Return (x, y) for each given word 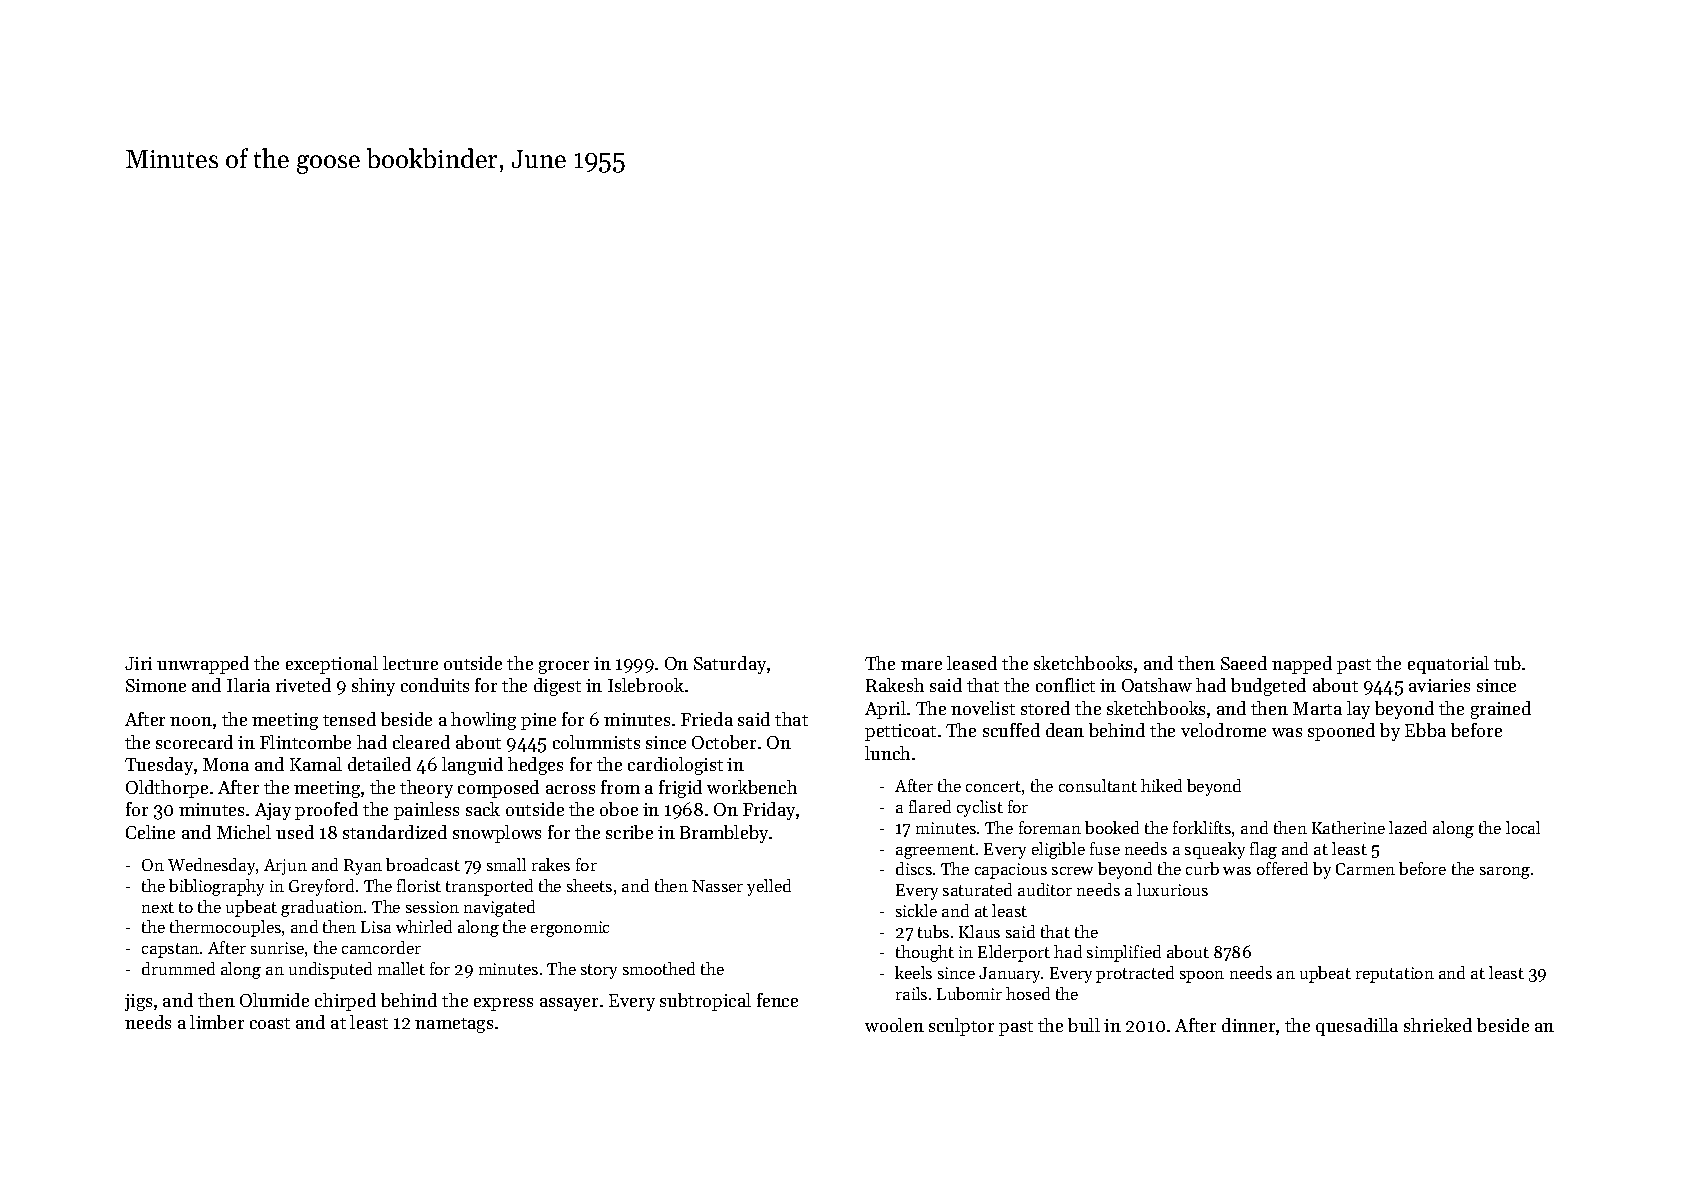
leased (972, 663)
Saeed (1244, 663)
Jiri (138, 663)
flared (930, 806)
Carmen (1365, 869)
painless (426, 811)
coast (270, 1023)
